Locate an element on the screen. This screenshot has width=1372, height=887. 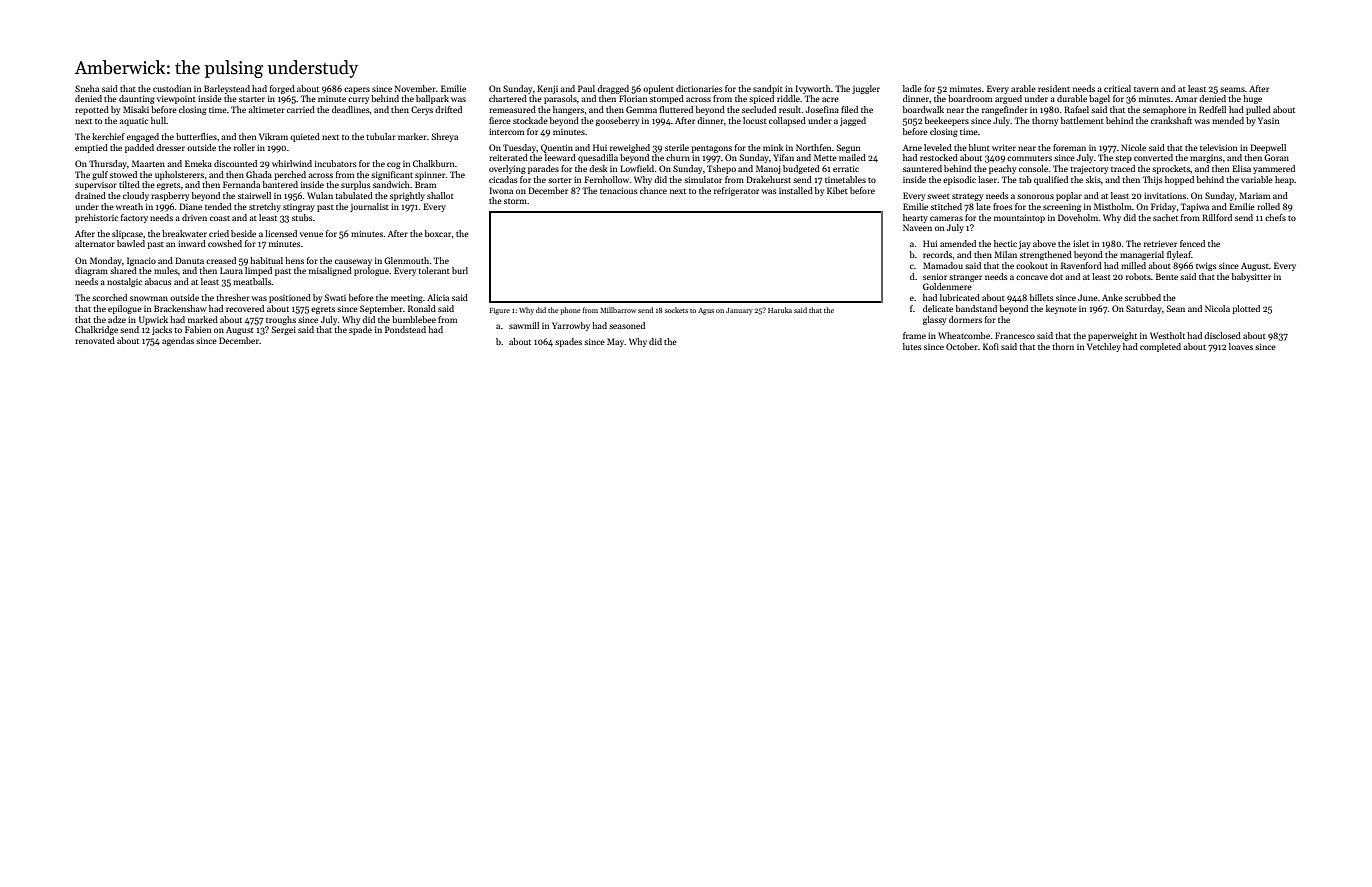
Glenmouth is located at coordinates (406, 260).
